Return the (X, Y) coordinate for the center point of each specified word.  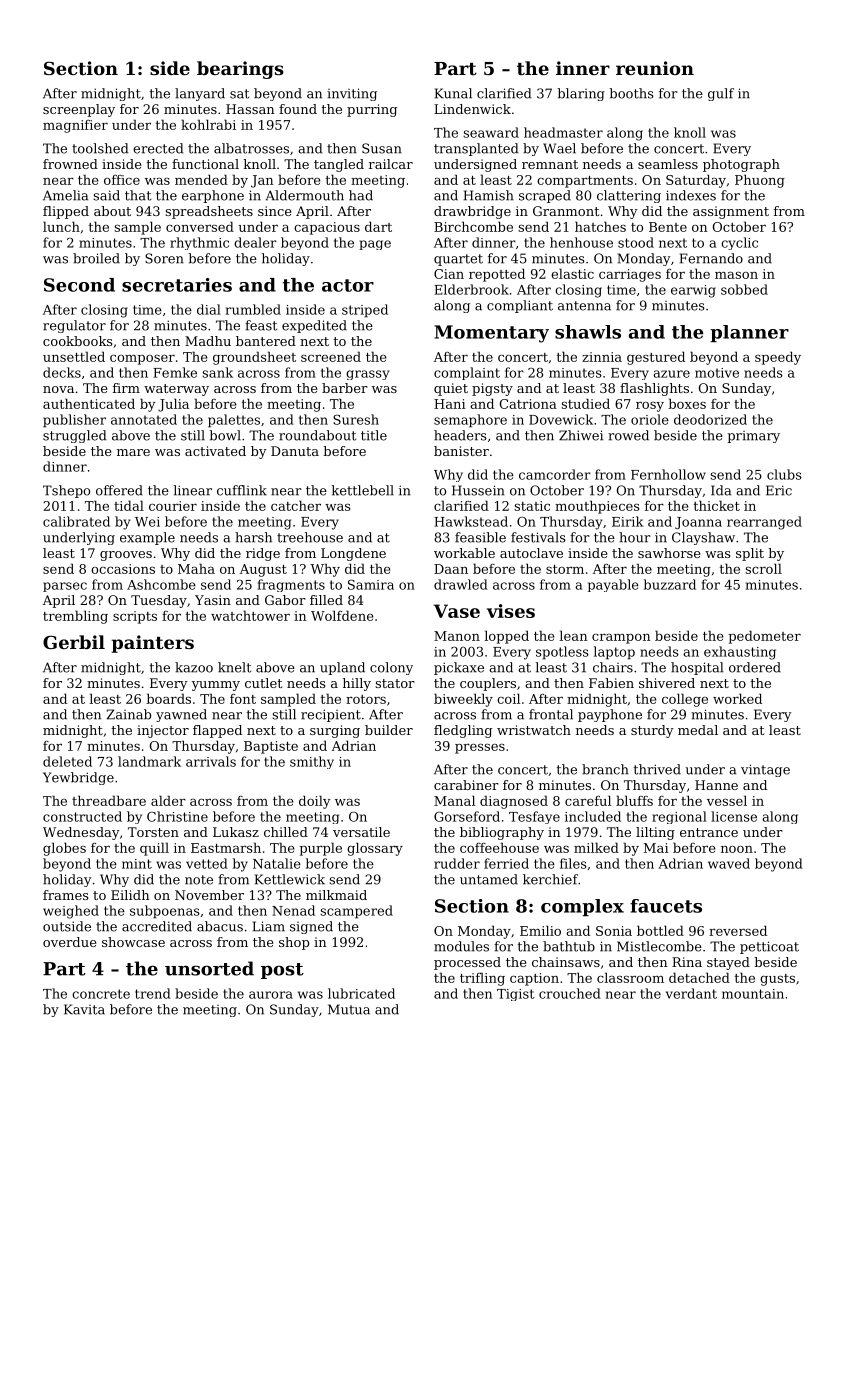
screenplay (79, 110)
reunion (655, 68)
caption (534, 979)
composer (142, 359)
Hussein (478, 490)
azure (671, 374)
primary (753, 437)
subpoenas (165, 912)
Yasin (213, 600)
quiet (451, 389)
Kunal (453, 93)
